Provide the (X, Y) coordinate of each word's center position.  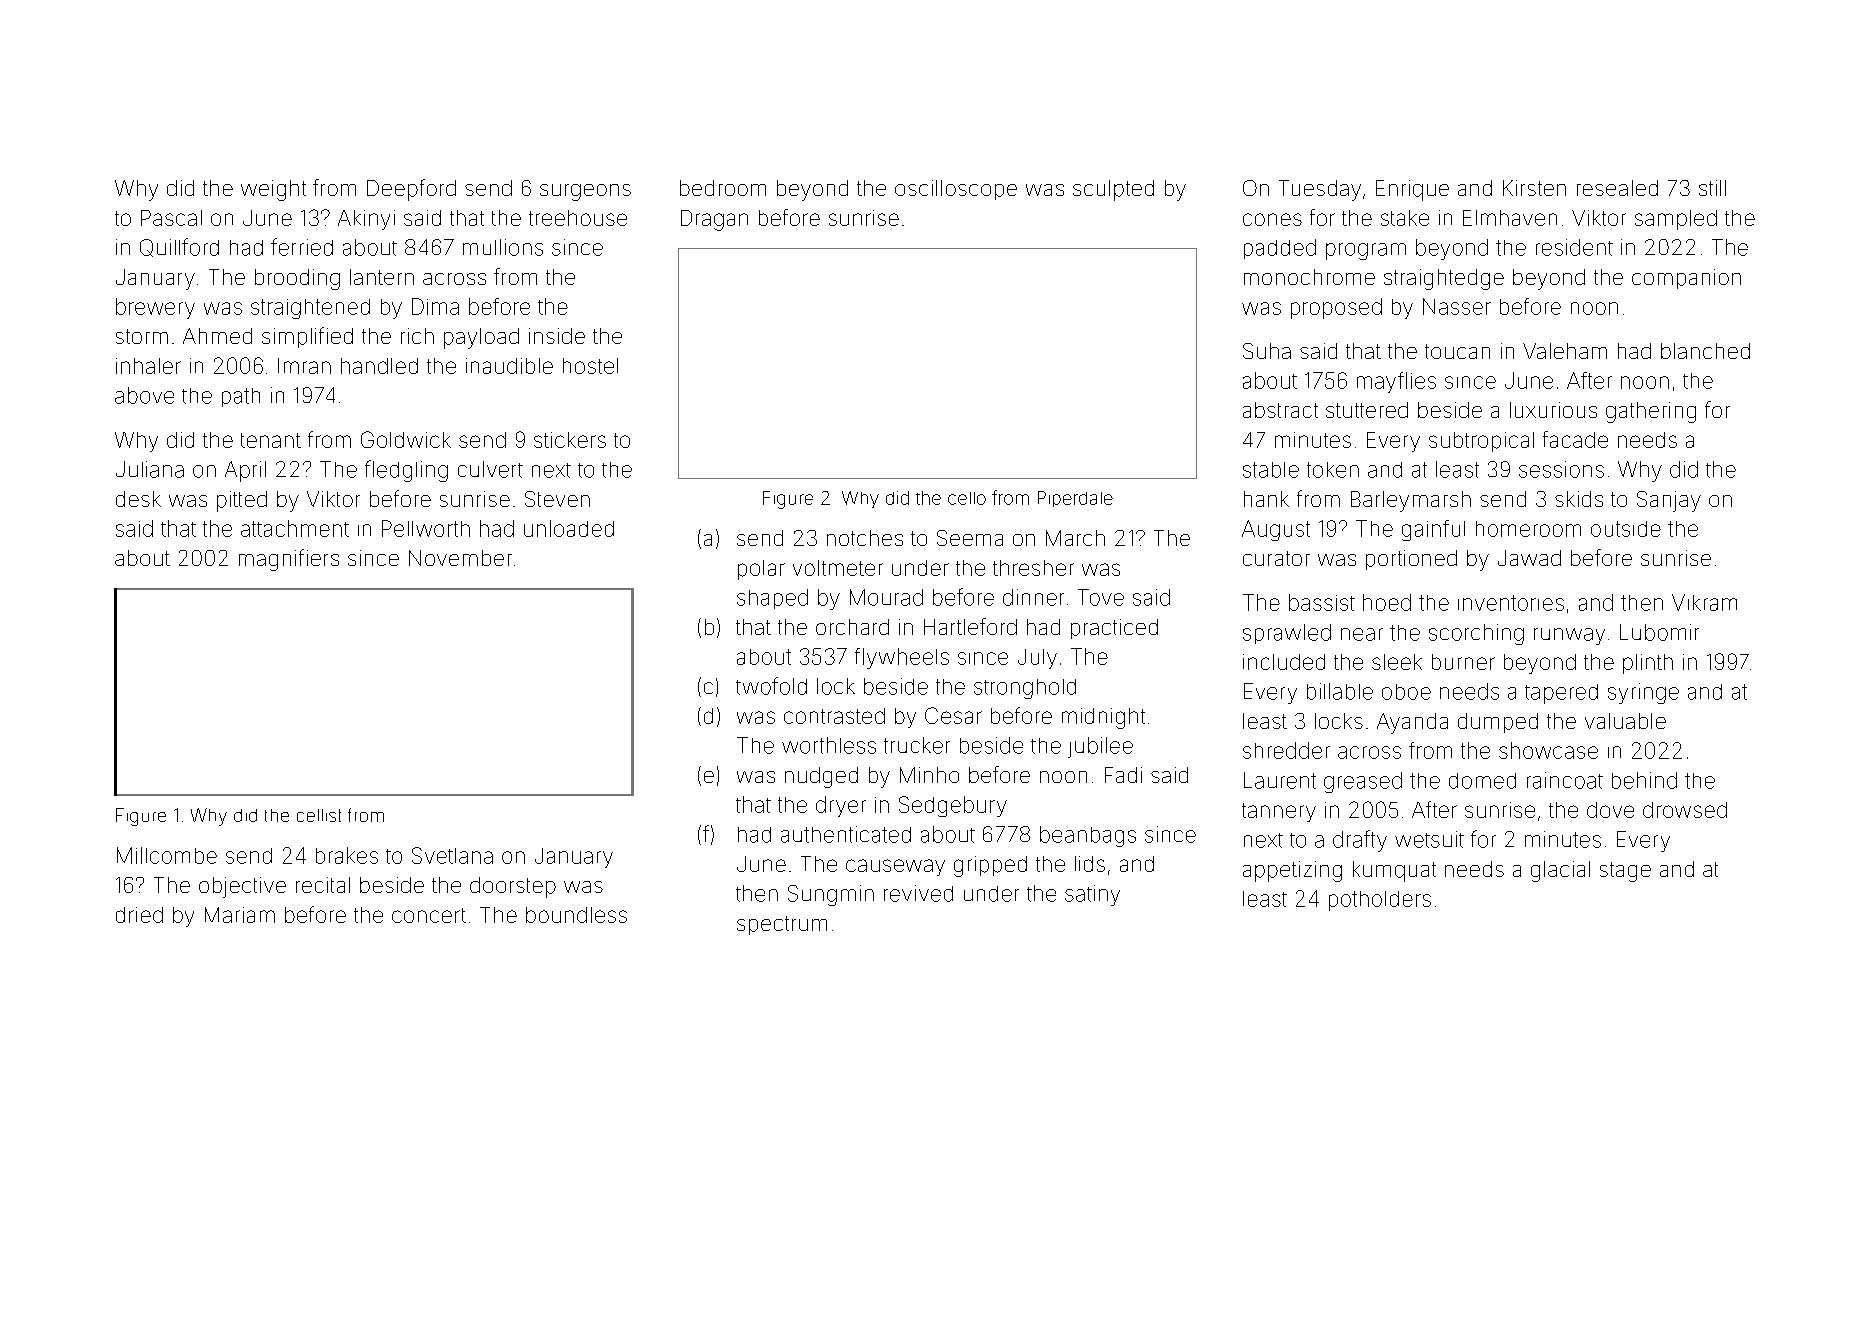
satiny (1092, 895)
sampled (1676, 220)
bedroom (723, 188)
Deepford (411, 190)
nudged (821, 777)
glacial (1560, 871)
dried (139, 915)
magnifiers (289, 560)
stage (1625, 872)
